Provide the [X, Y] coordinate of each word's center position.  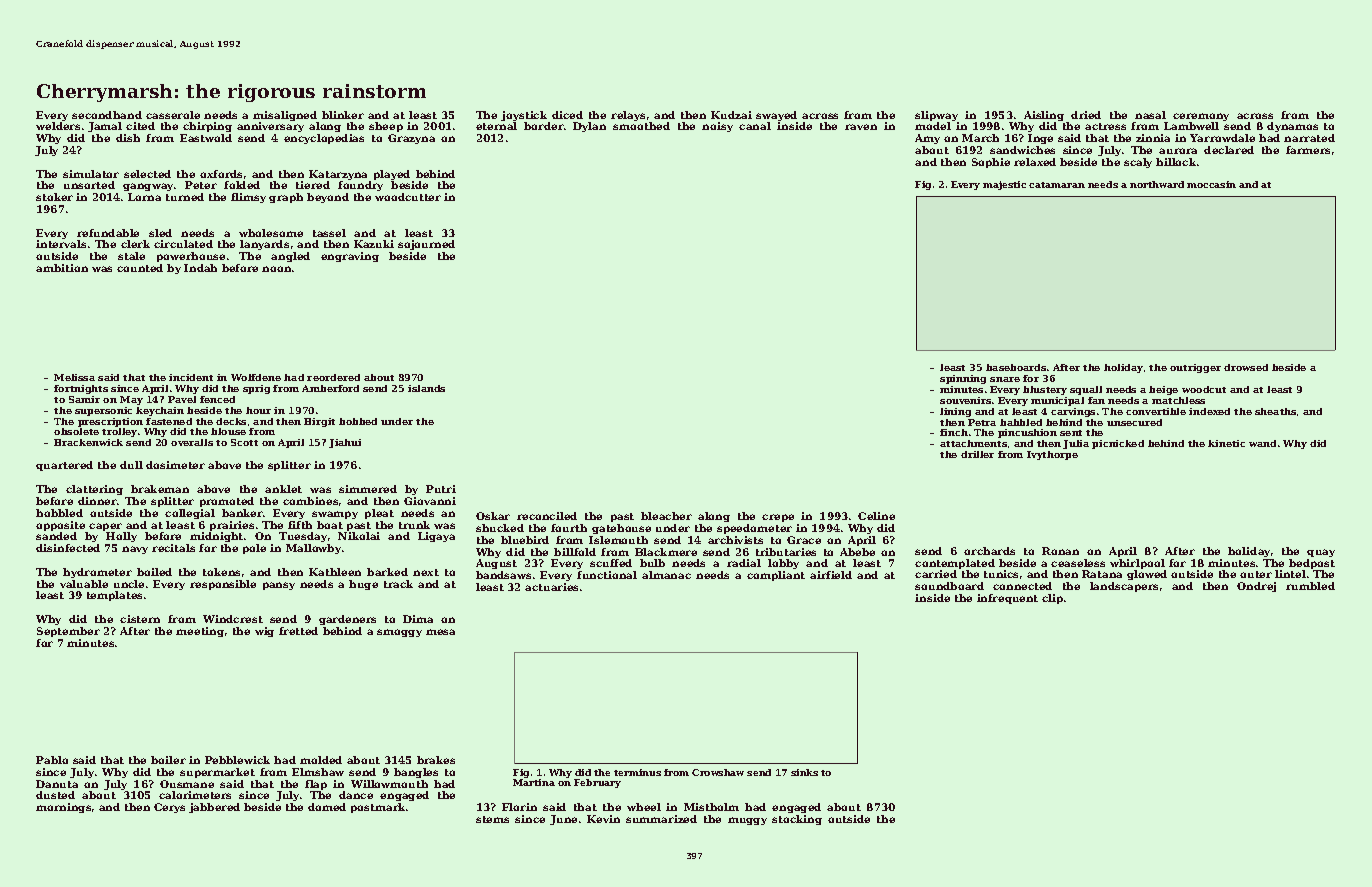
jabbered [214, 808]
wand [1262, 443]
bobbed [358, 421]
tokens [221, 572]
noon [276, 269]
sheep [386, 127]
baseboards [1016, 367]
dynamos [1292, 127]
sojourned [426, 245]
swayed [776, 116]
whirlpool [1137, 564]
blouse [228, 431]
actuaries [551, 587]
